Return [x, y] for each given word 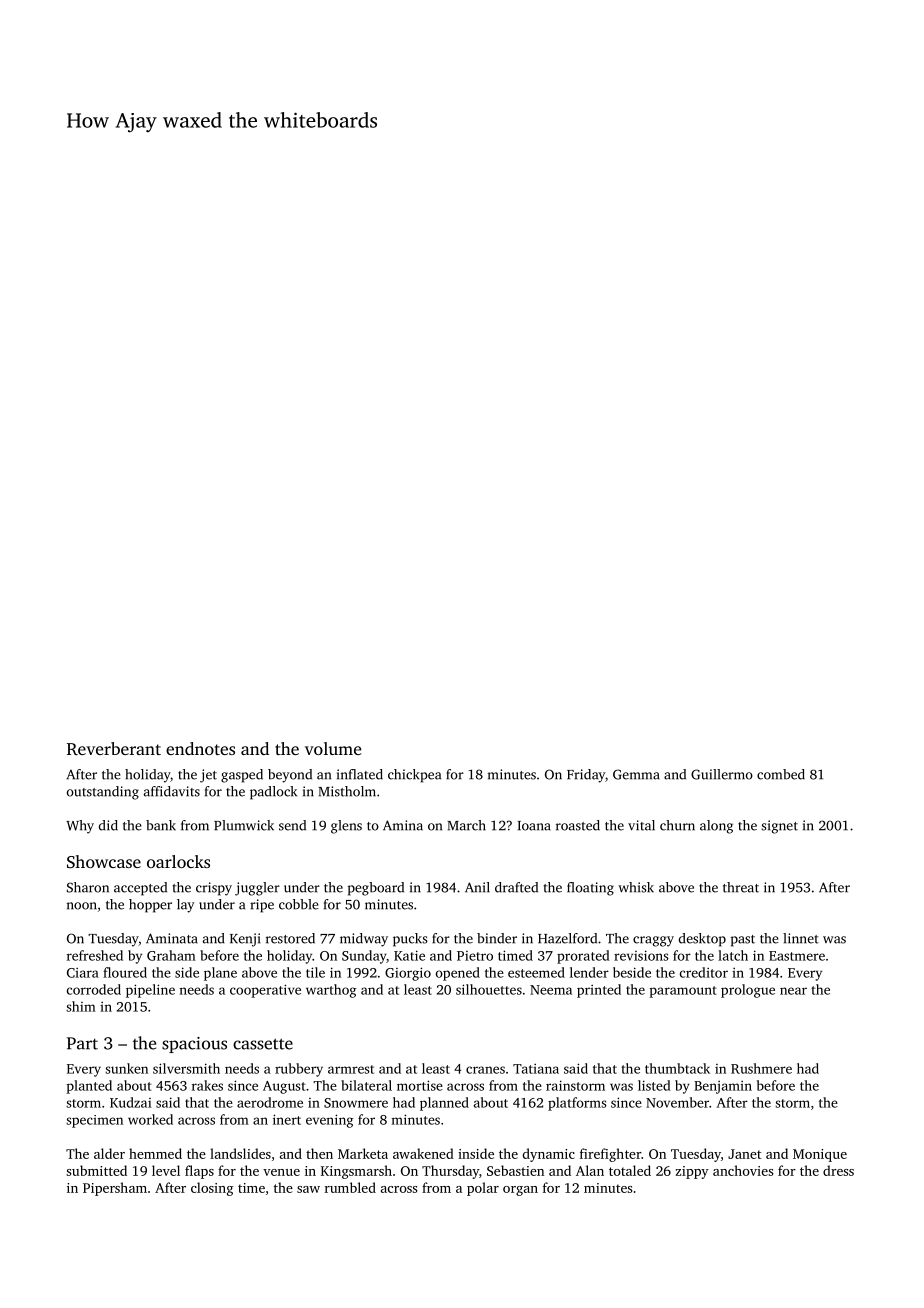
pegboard [376, 889]
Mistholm [347, 791]
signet [779, 827]
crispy [214, 889]
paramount [683, 992]
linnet [801, 938]
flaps [199, 1172]
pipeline [150, 991]
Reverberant [114, 749]
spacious [194, 1045]
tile [315, 972]
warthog [331, 991]
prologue [748, 991]
